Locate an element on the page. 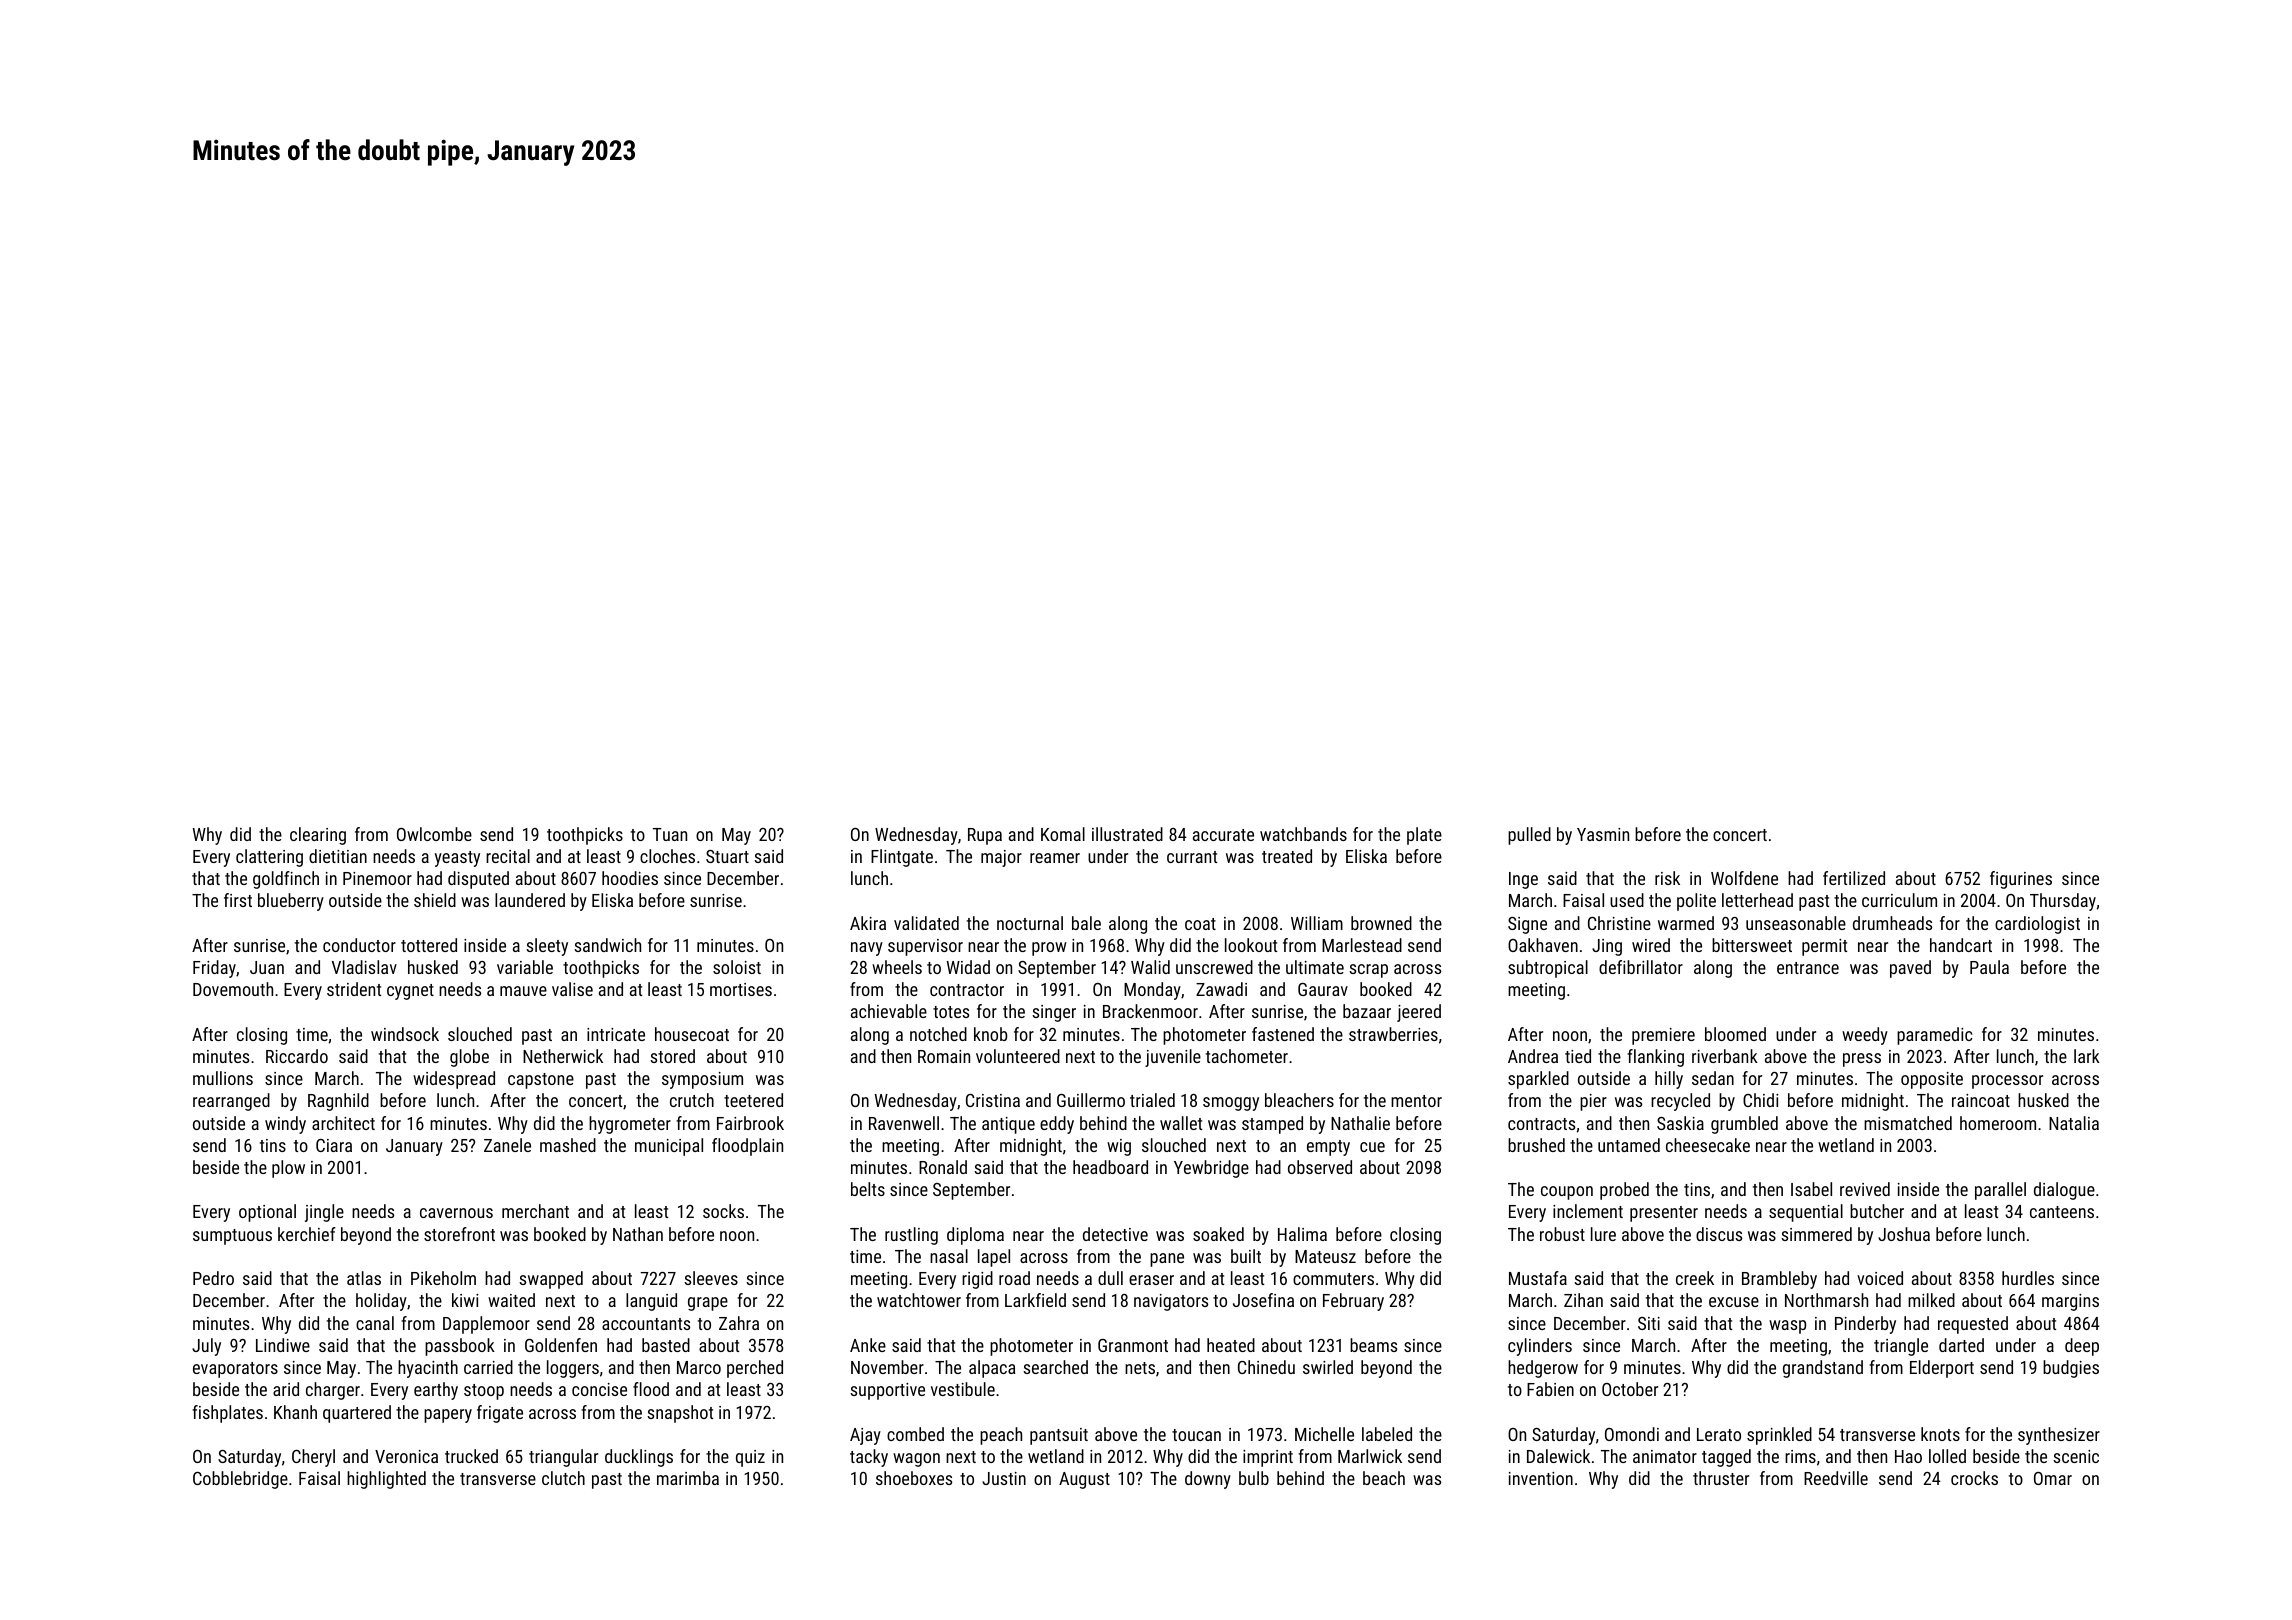 This document has width=2292, height=1620. August is located at coordinates (1084, 1480).
